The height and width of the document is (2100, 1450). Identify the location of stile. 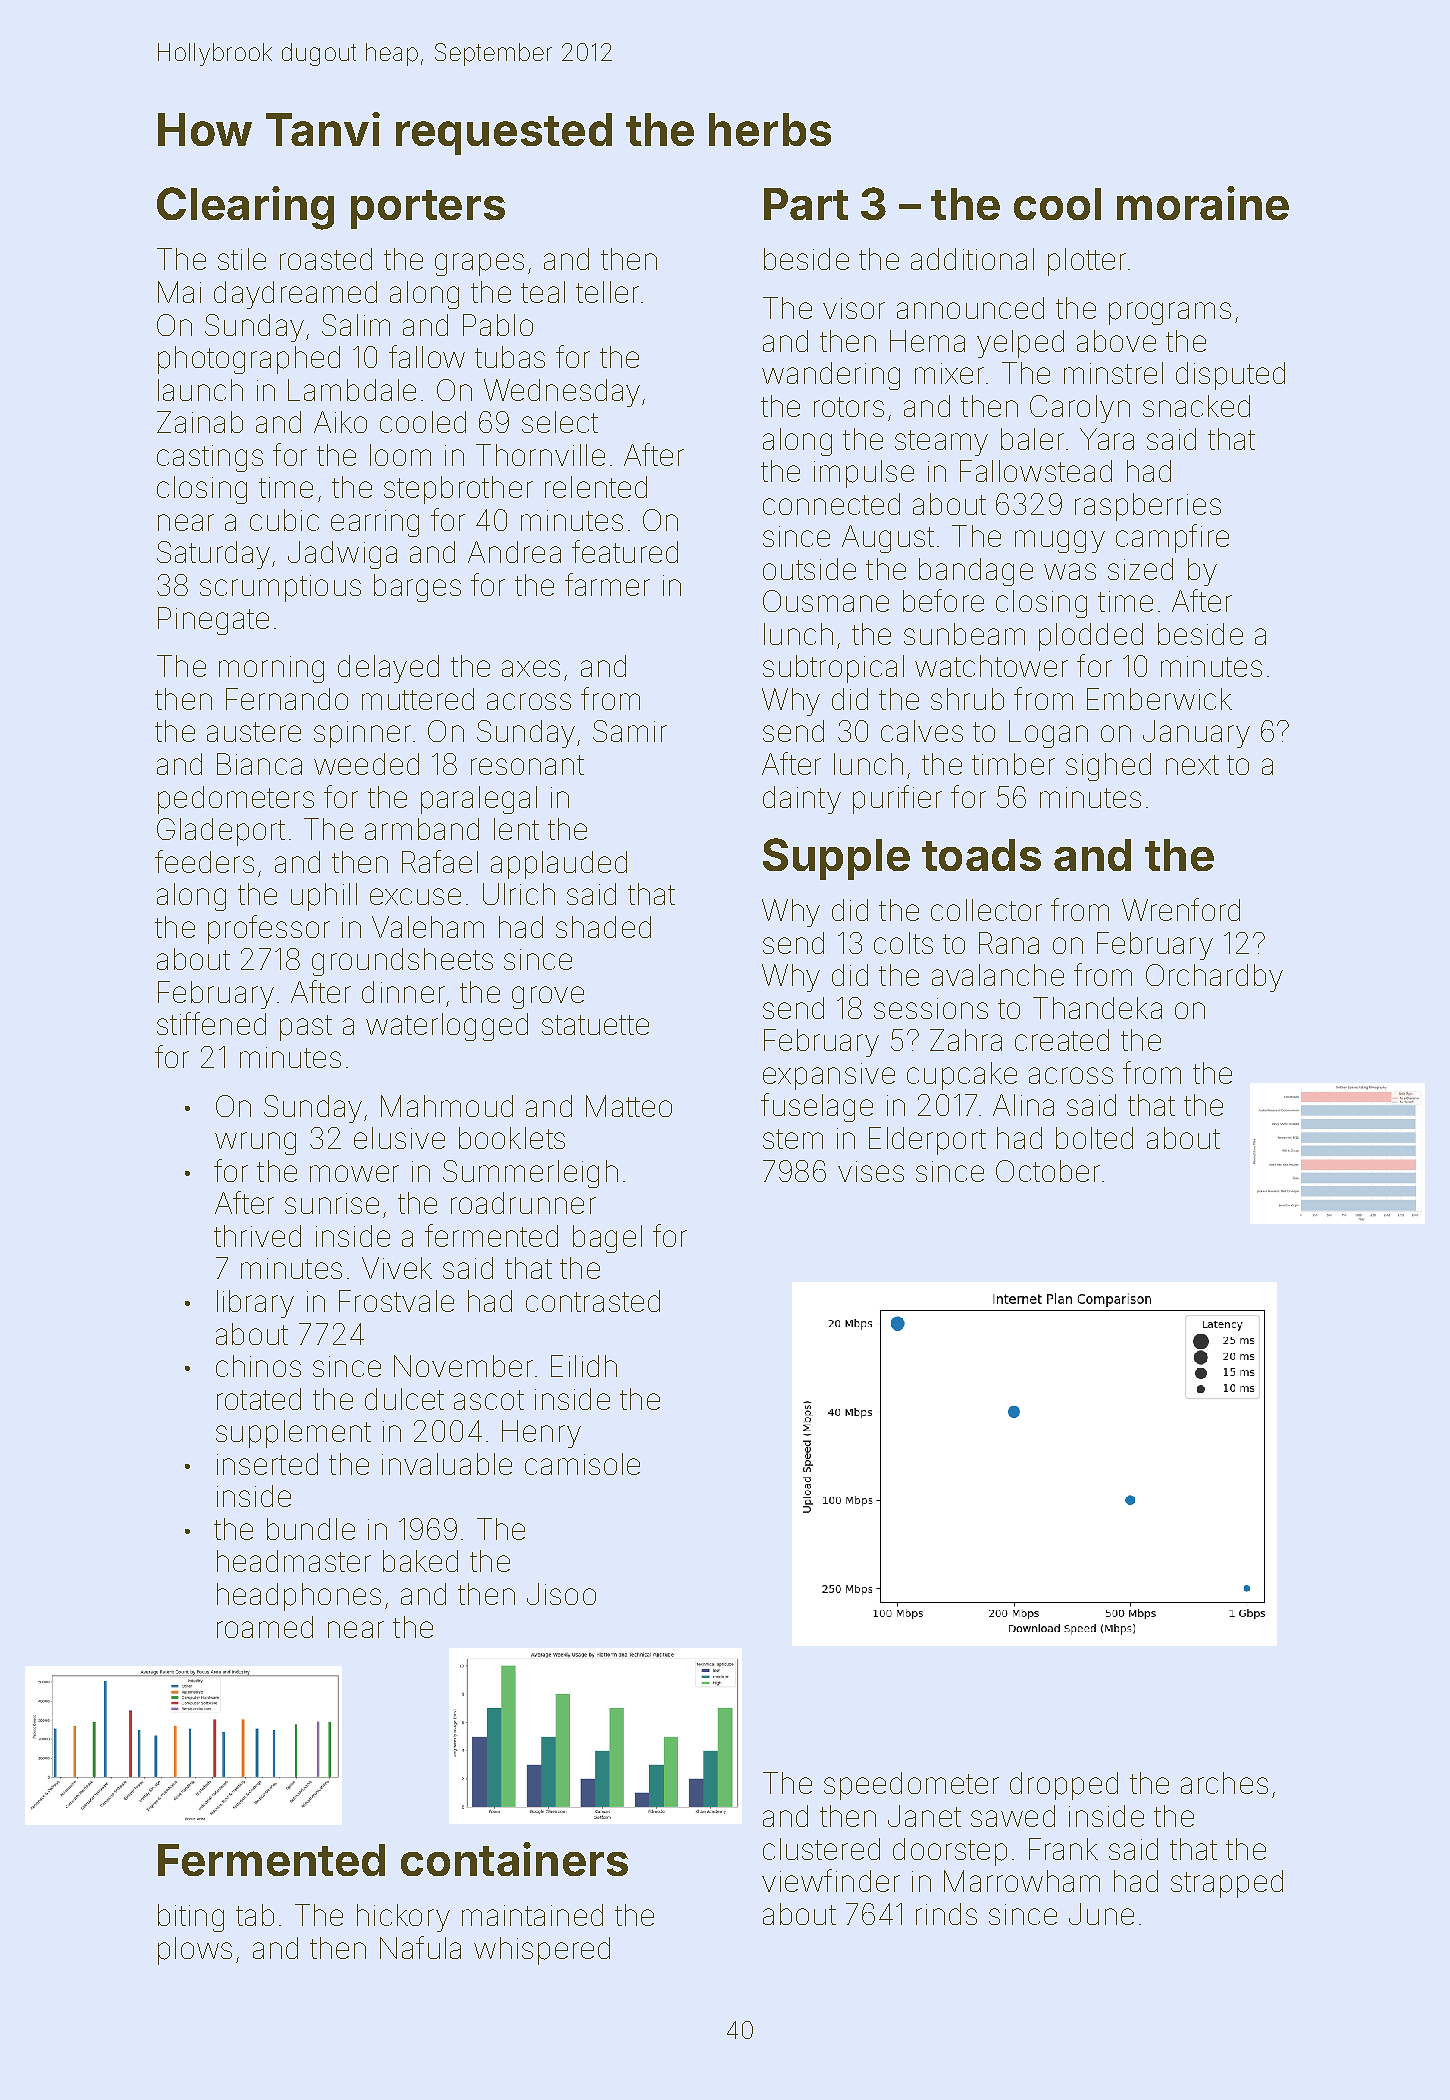
(242, 259).
